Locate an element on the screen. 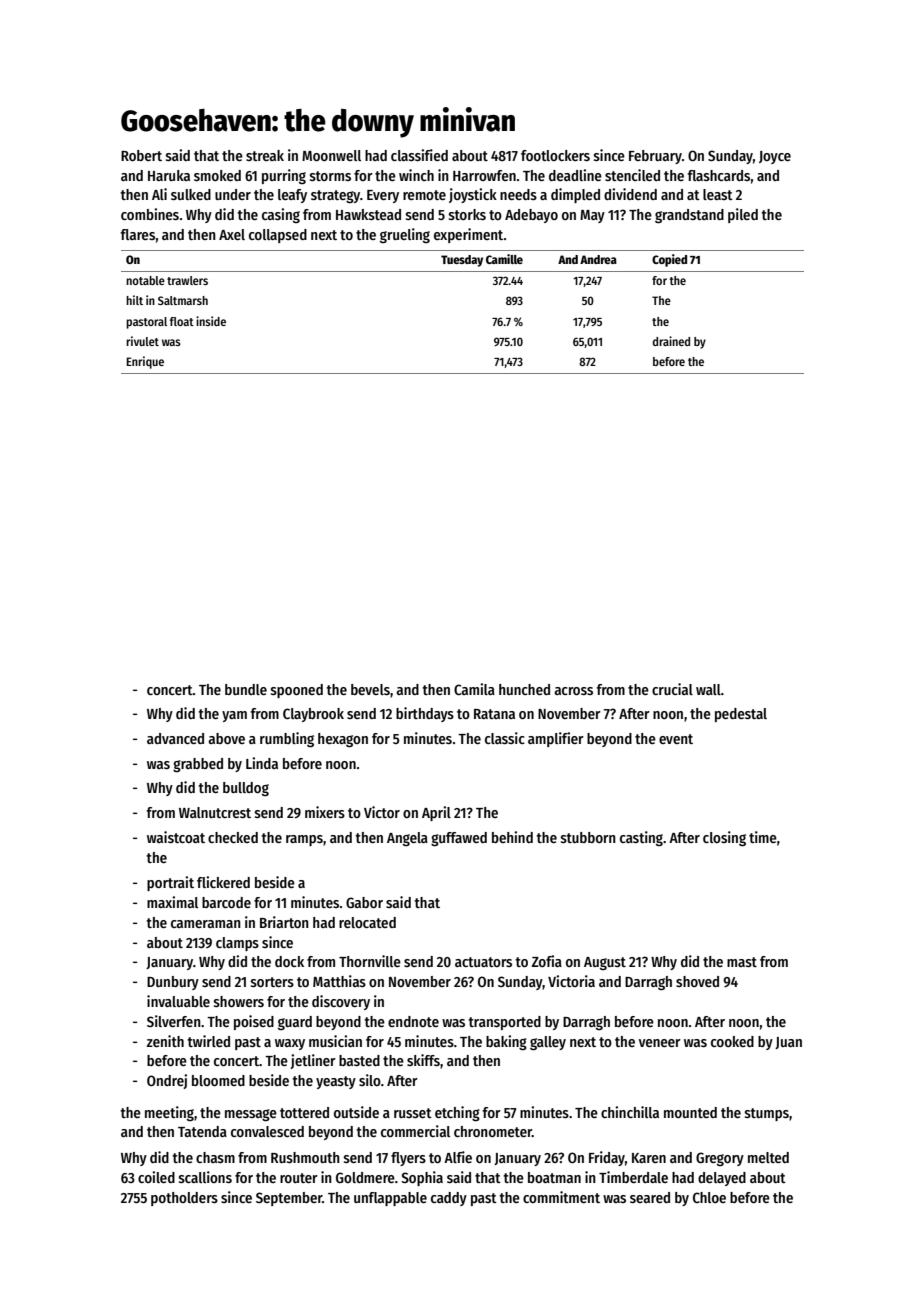 Image resolution: width=924 pixels, height=1308 pixels. baking is located at coordinates (506, 1042).
